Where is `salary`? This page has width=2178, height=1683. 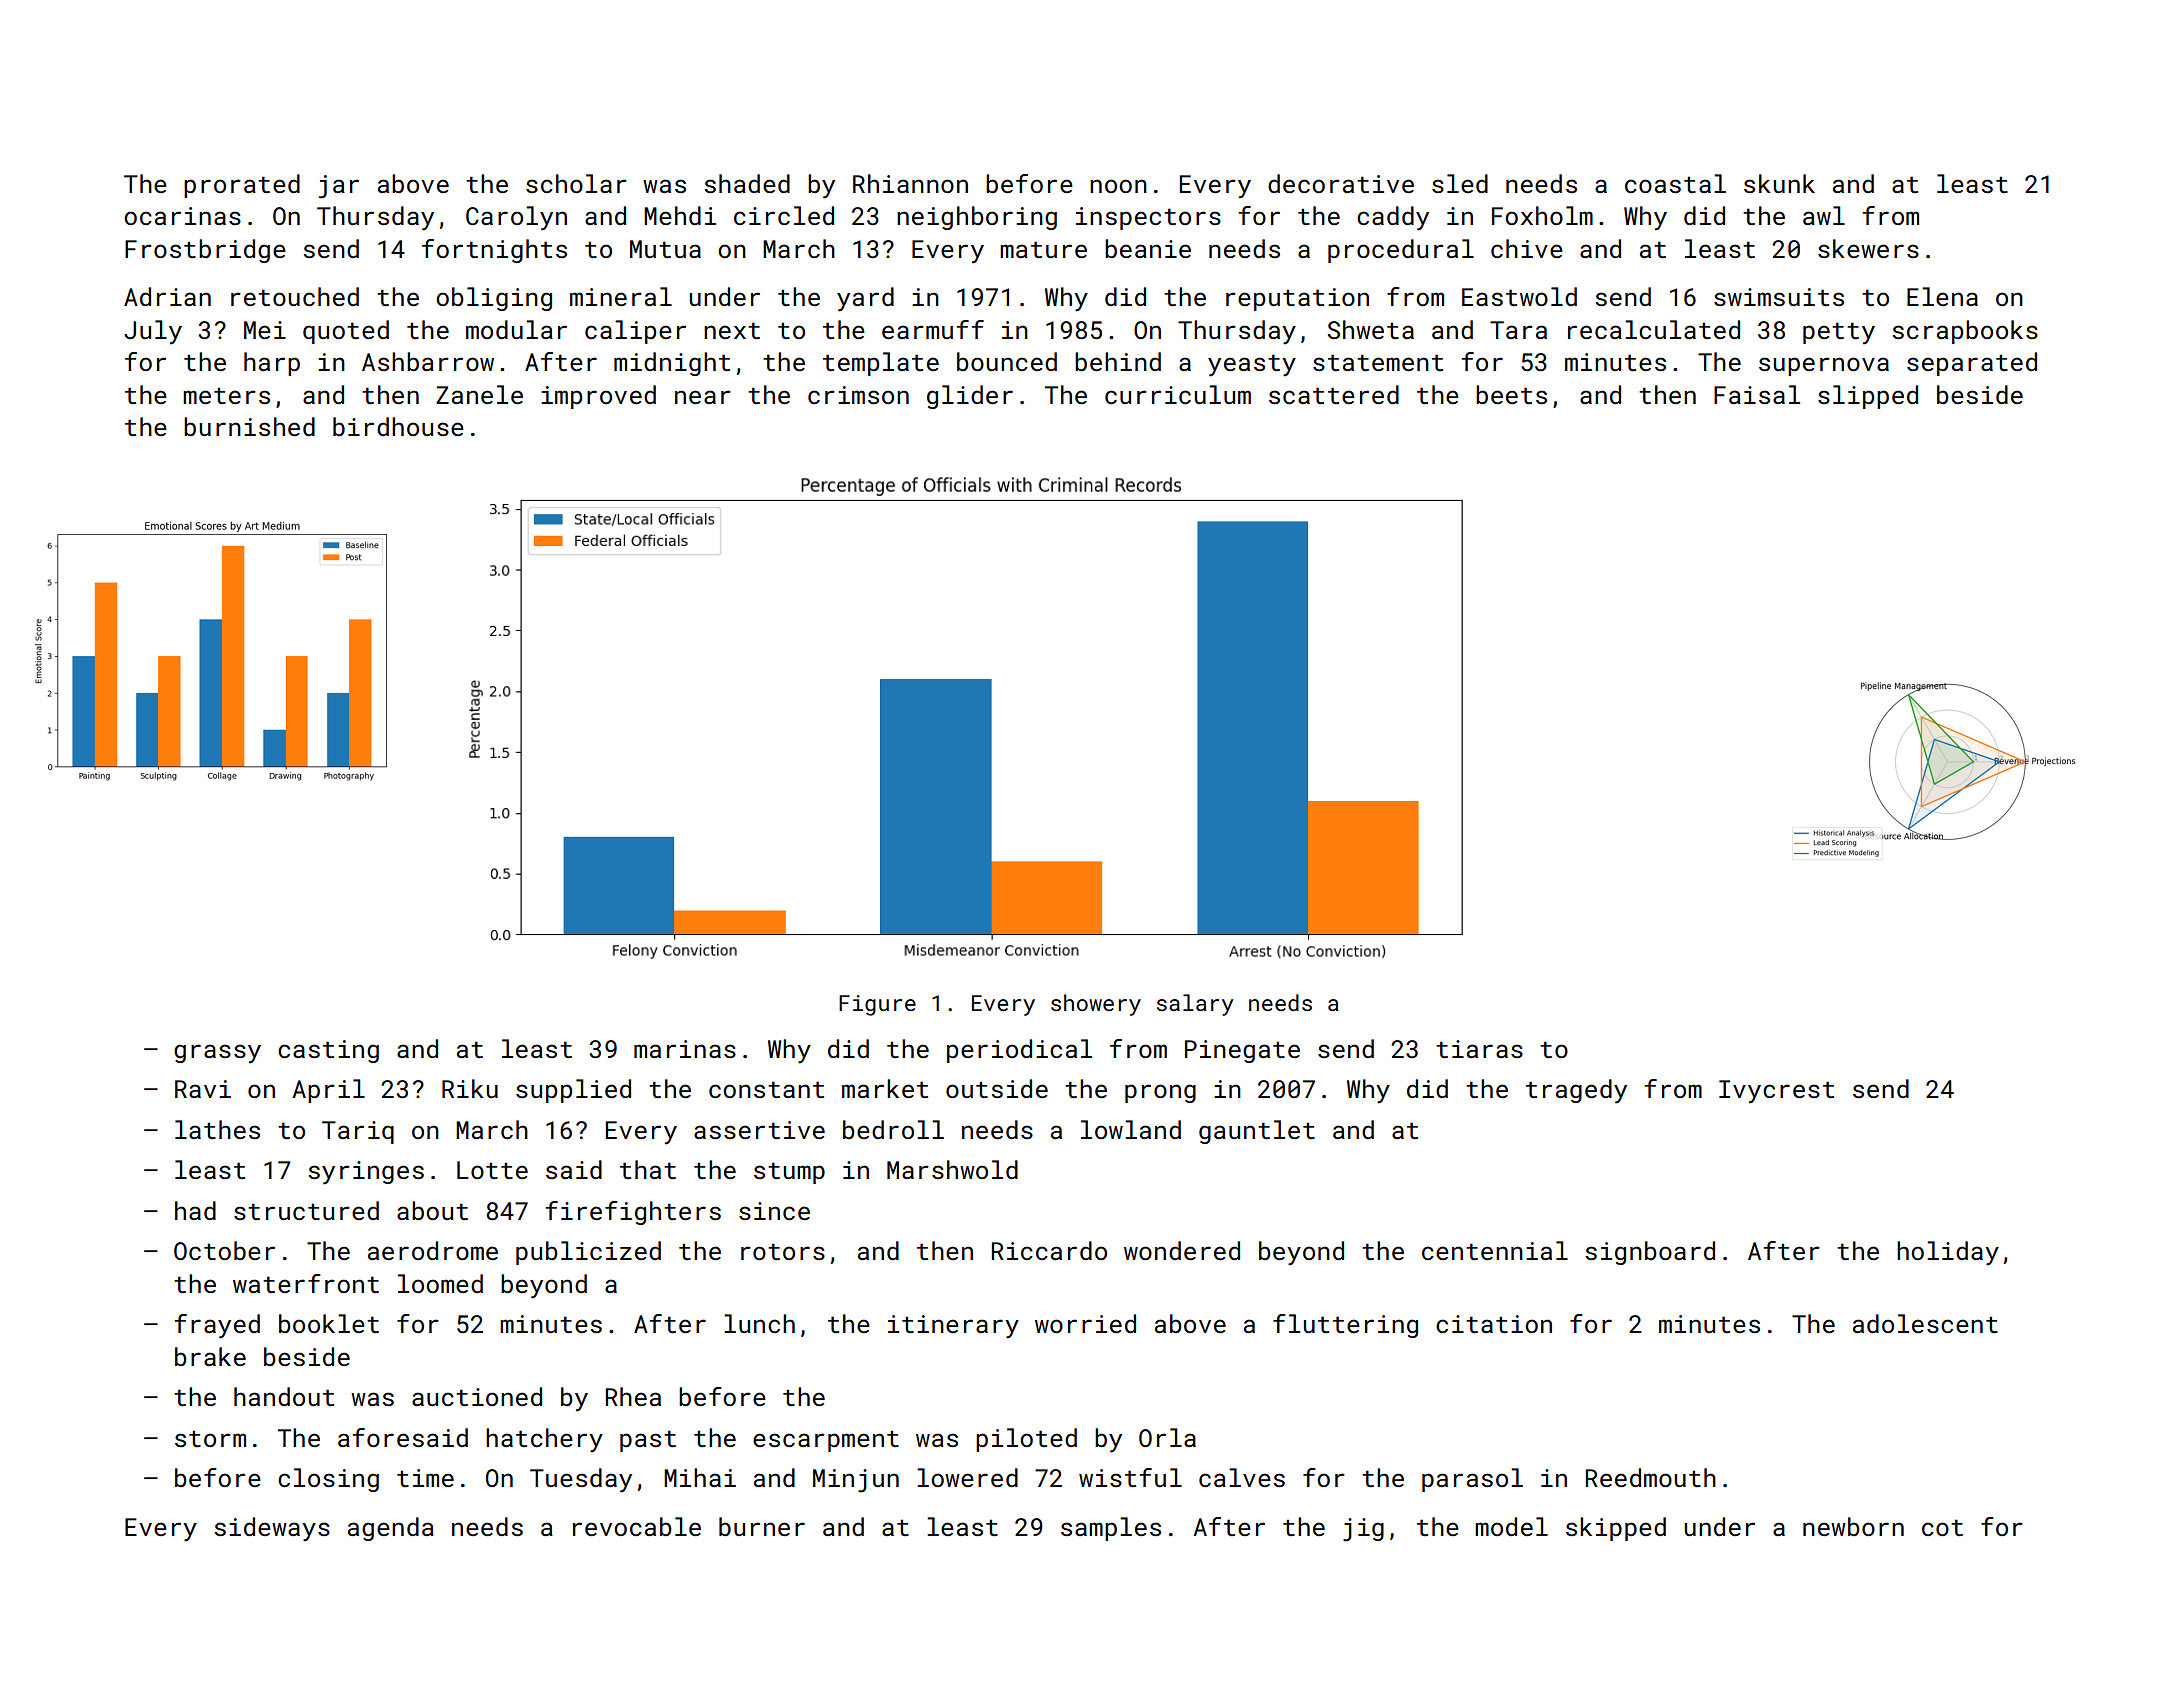
salary is located at coordinates (1195, 1005).
